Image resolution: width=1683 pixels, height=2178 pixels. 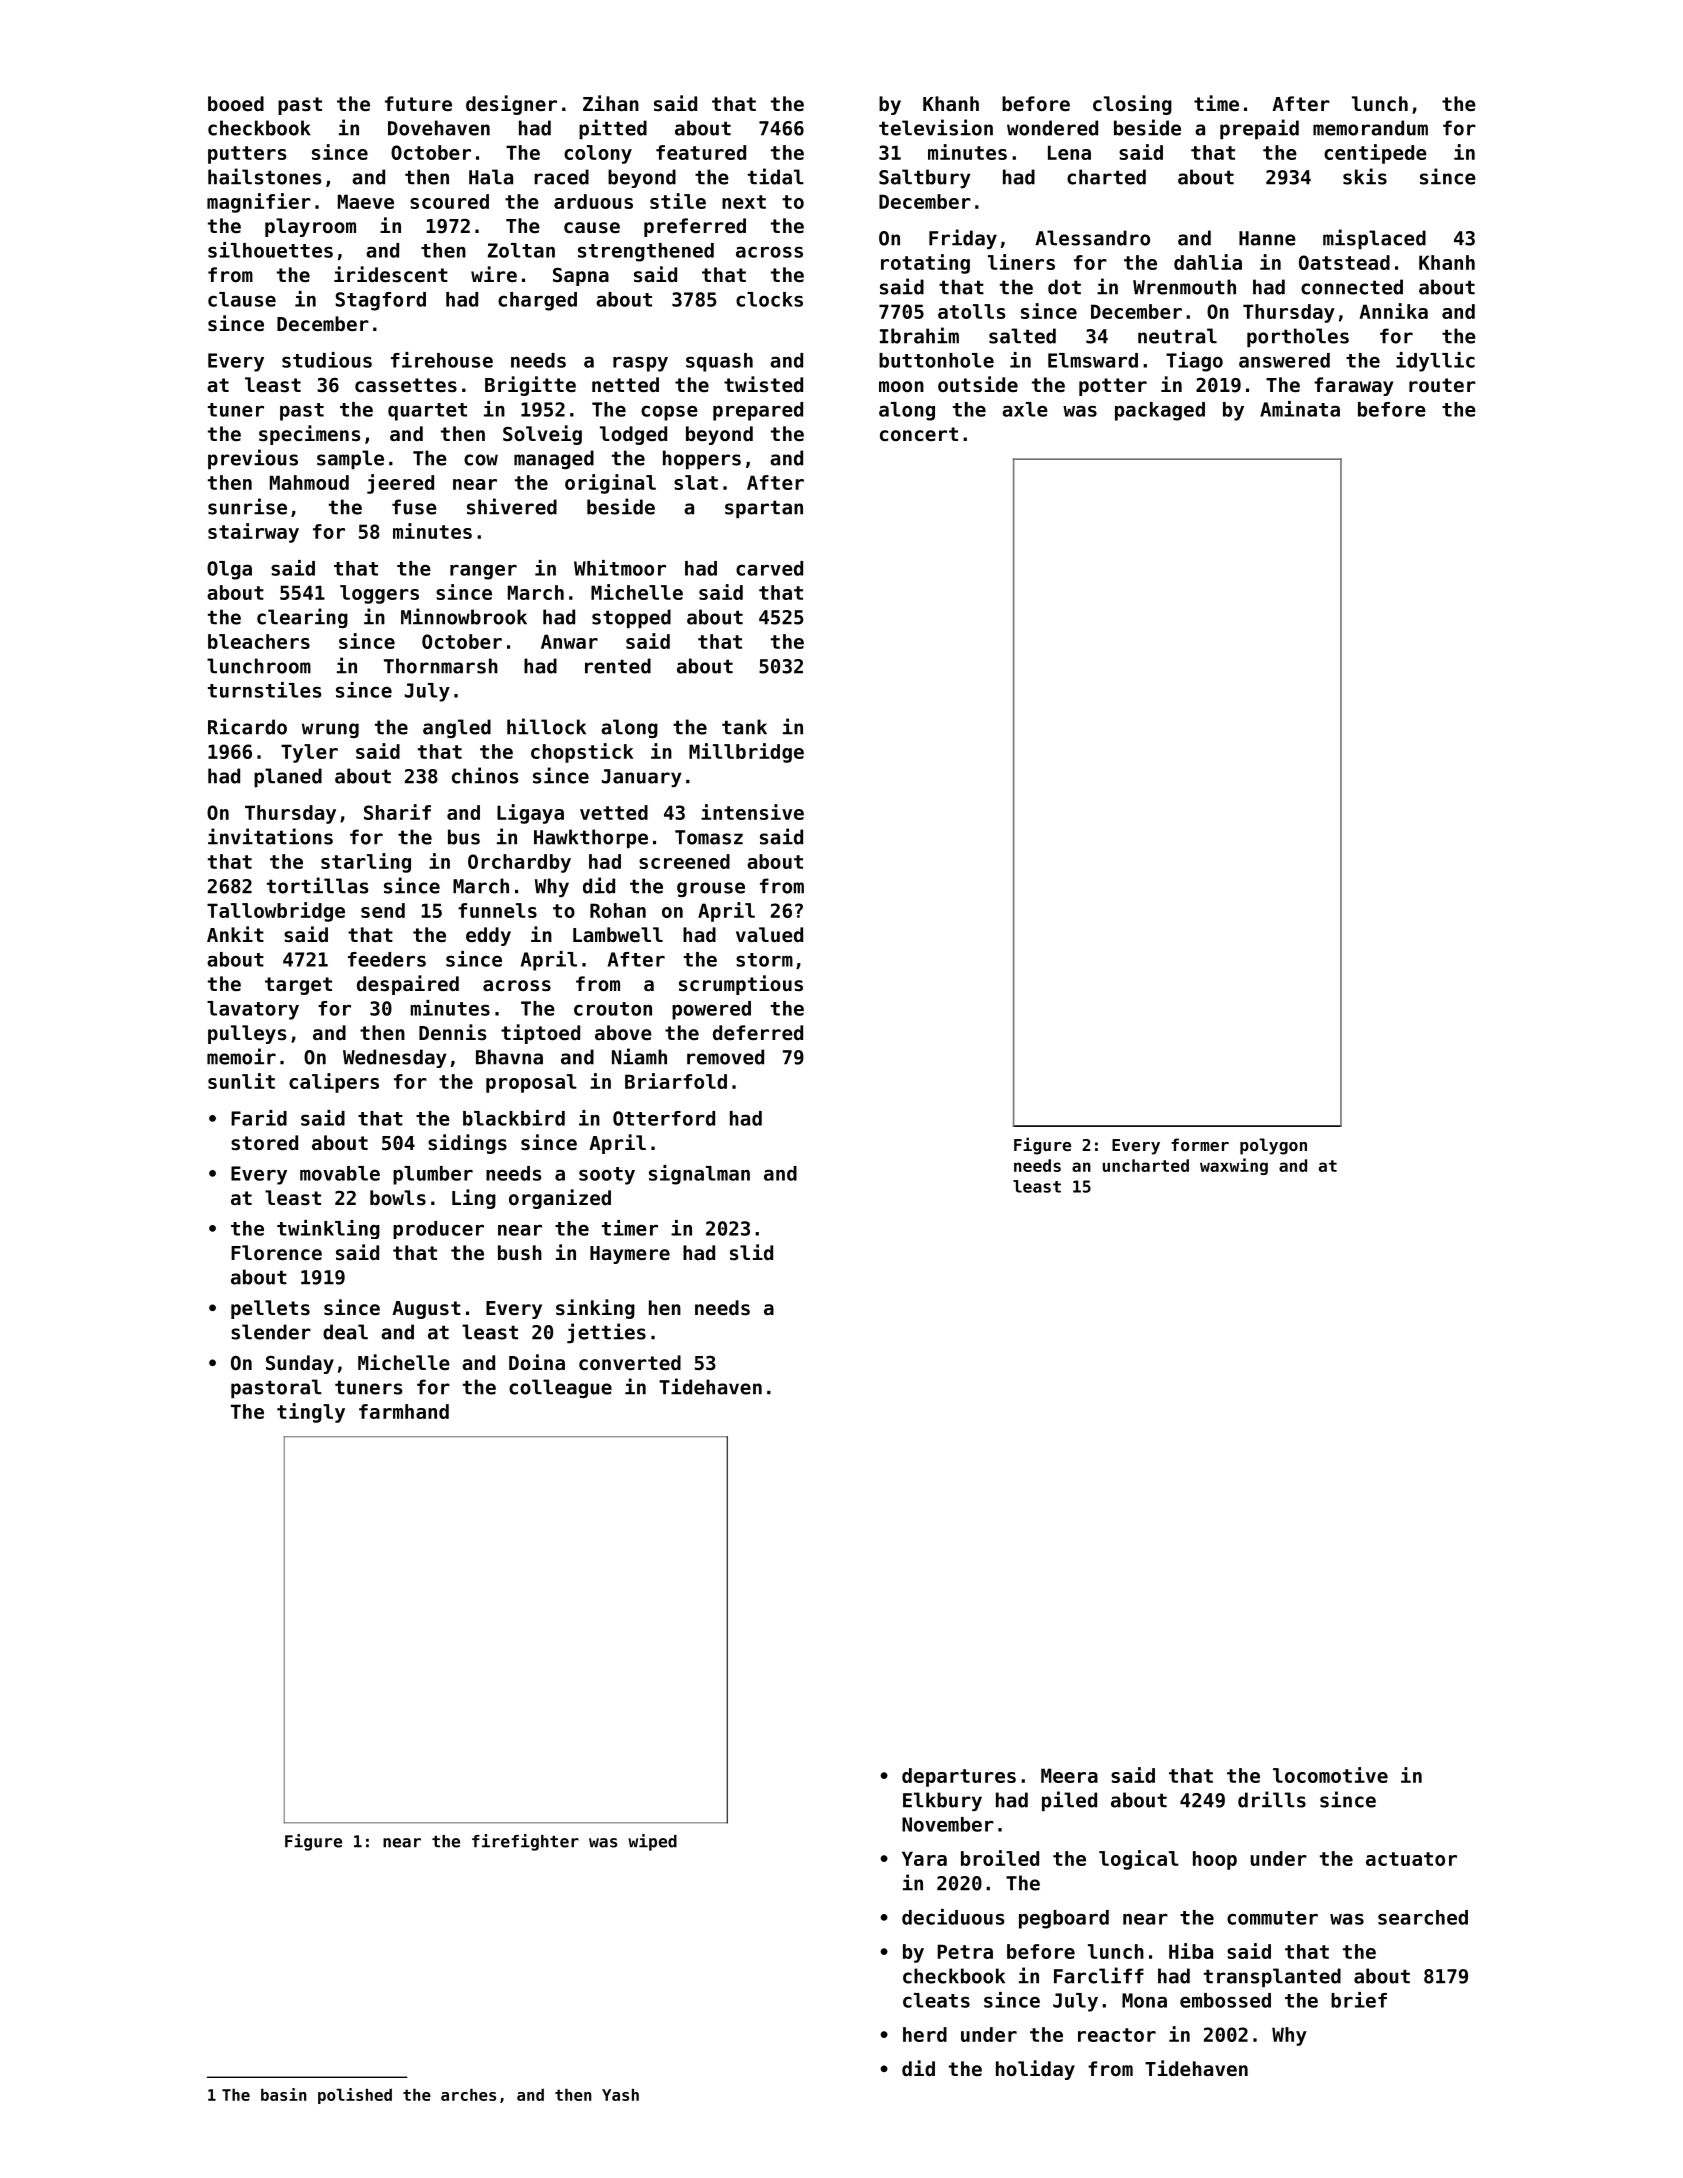 What do you see at coordinates (1273, 1146) in the image?
I see `polygon` at bounding box center [1273, 1146].
